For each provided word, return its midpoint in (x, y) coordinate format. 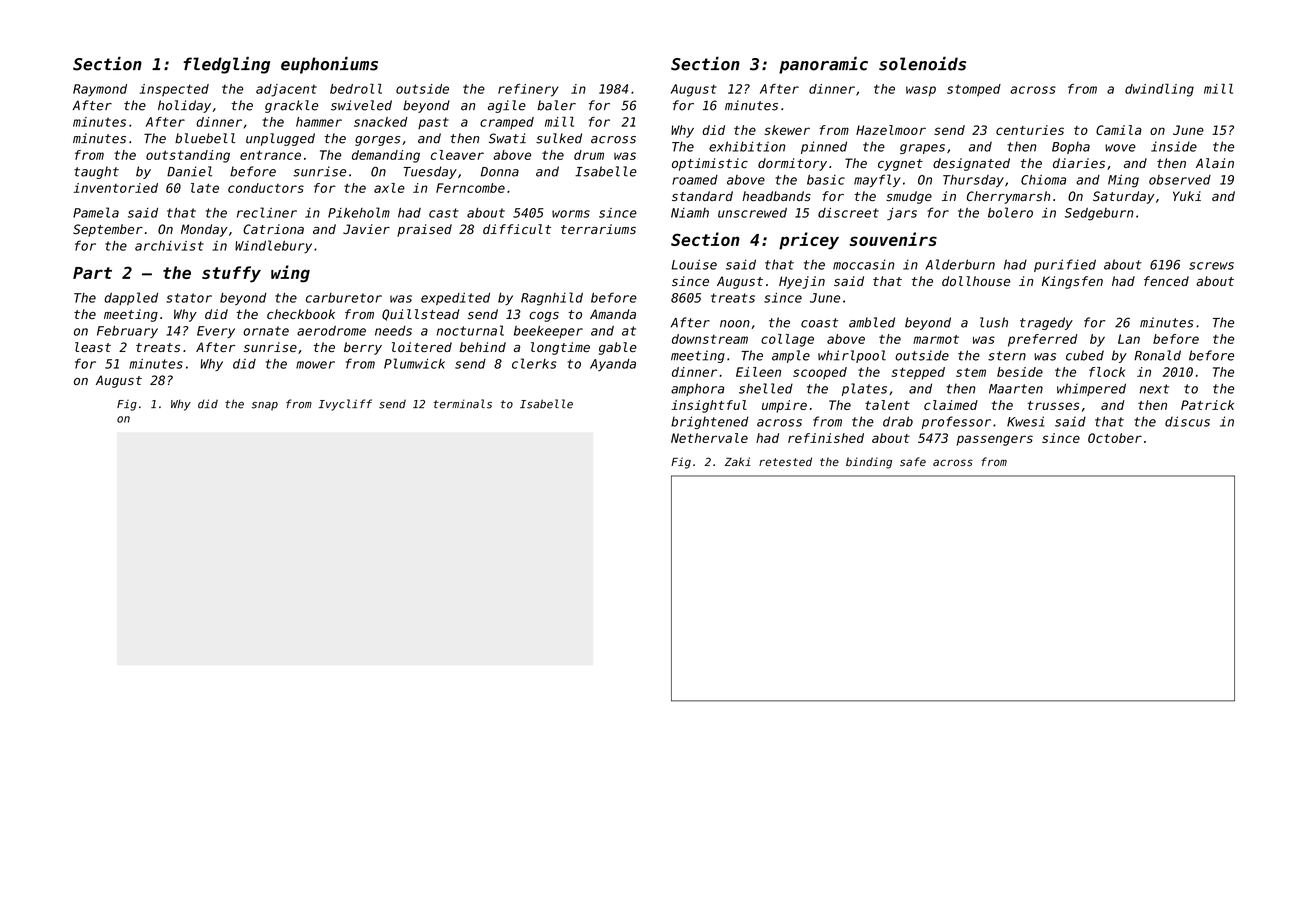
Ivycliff (345, 405)
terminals (462, 404)
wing (290, 274)
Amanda (613, 314)
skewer (787, 130)
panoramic (823, 65)
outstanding (188, 156)
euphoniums (329, 65)
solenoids (922, 63)
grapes (922, 149)
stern (1007, 356)
